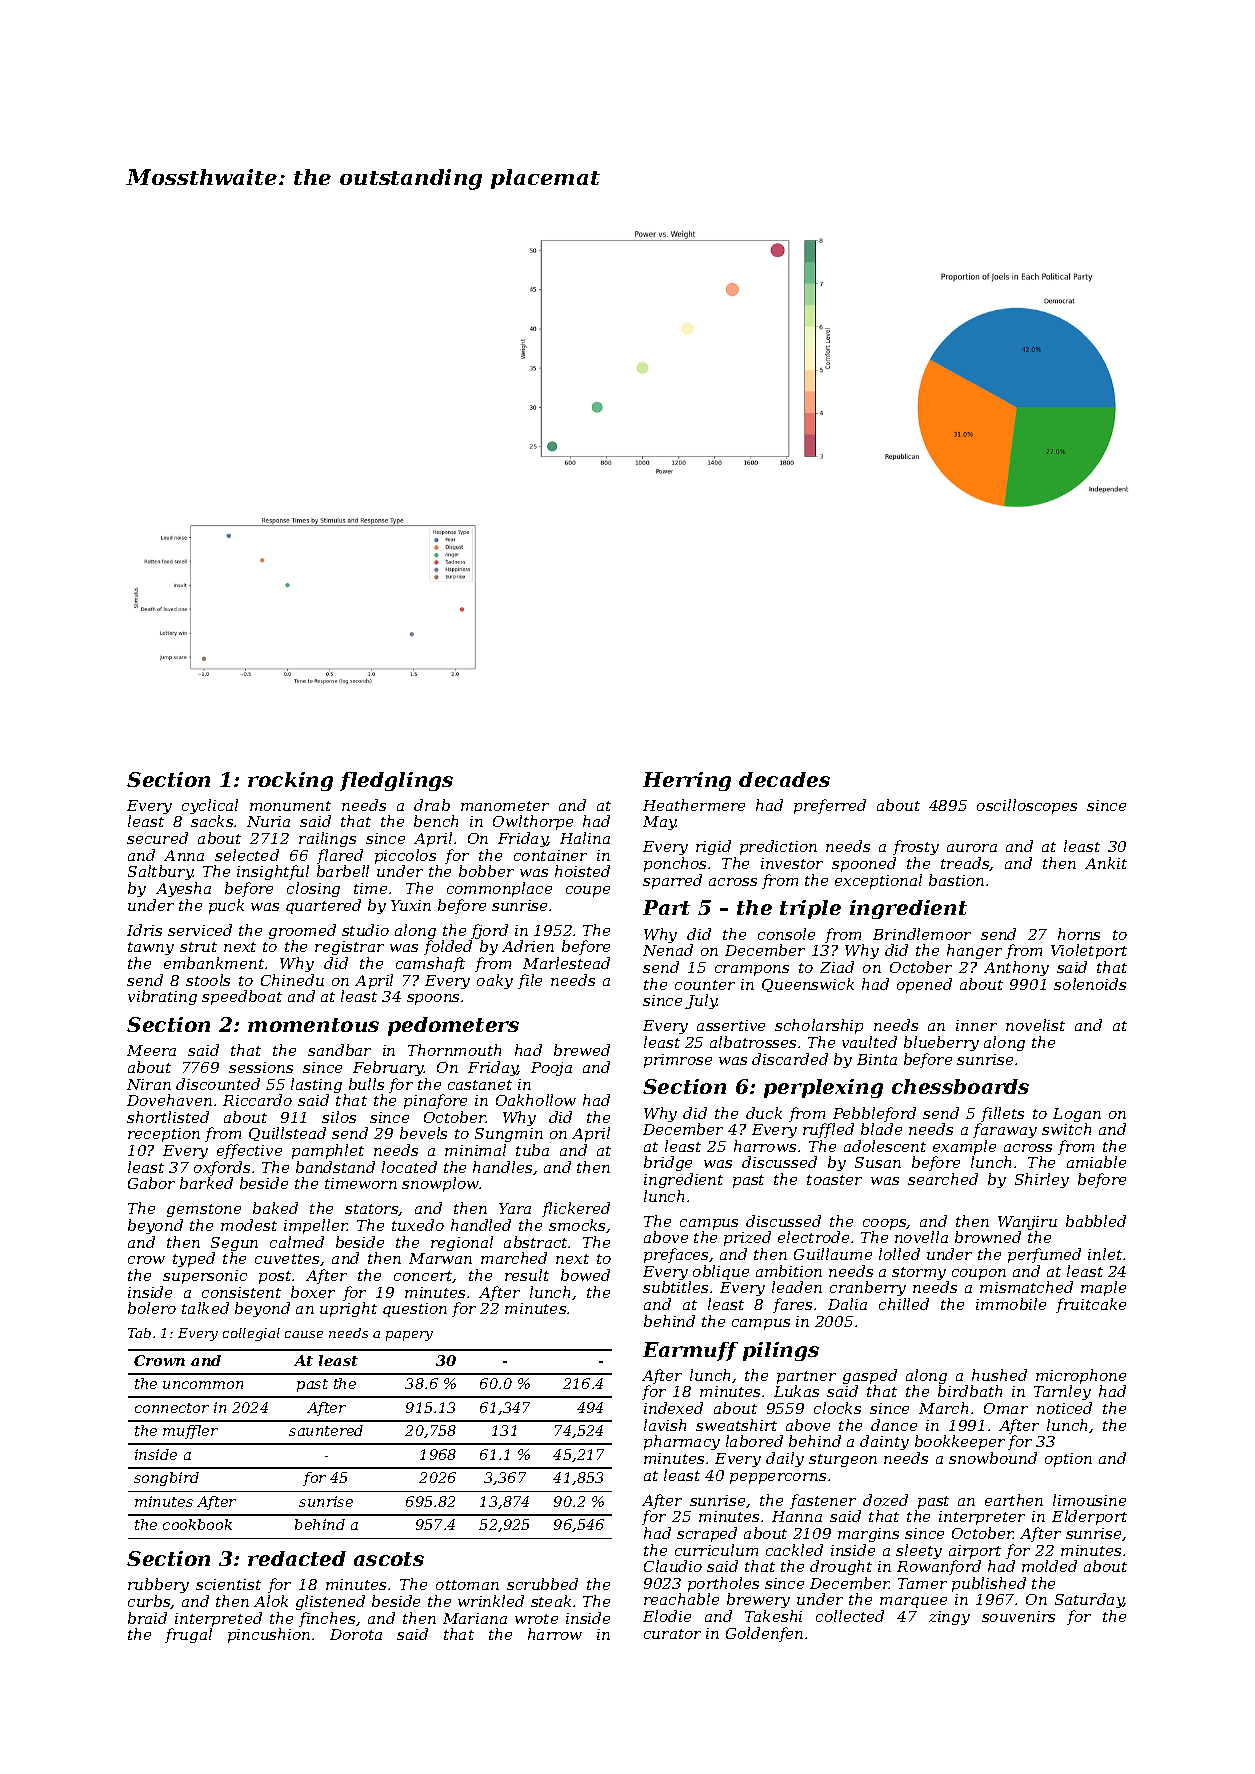 This document has height=1774, width=1255. I want to click on scrubbed, so click(542, 1584).
